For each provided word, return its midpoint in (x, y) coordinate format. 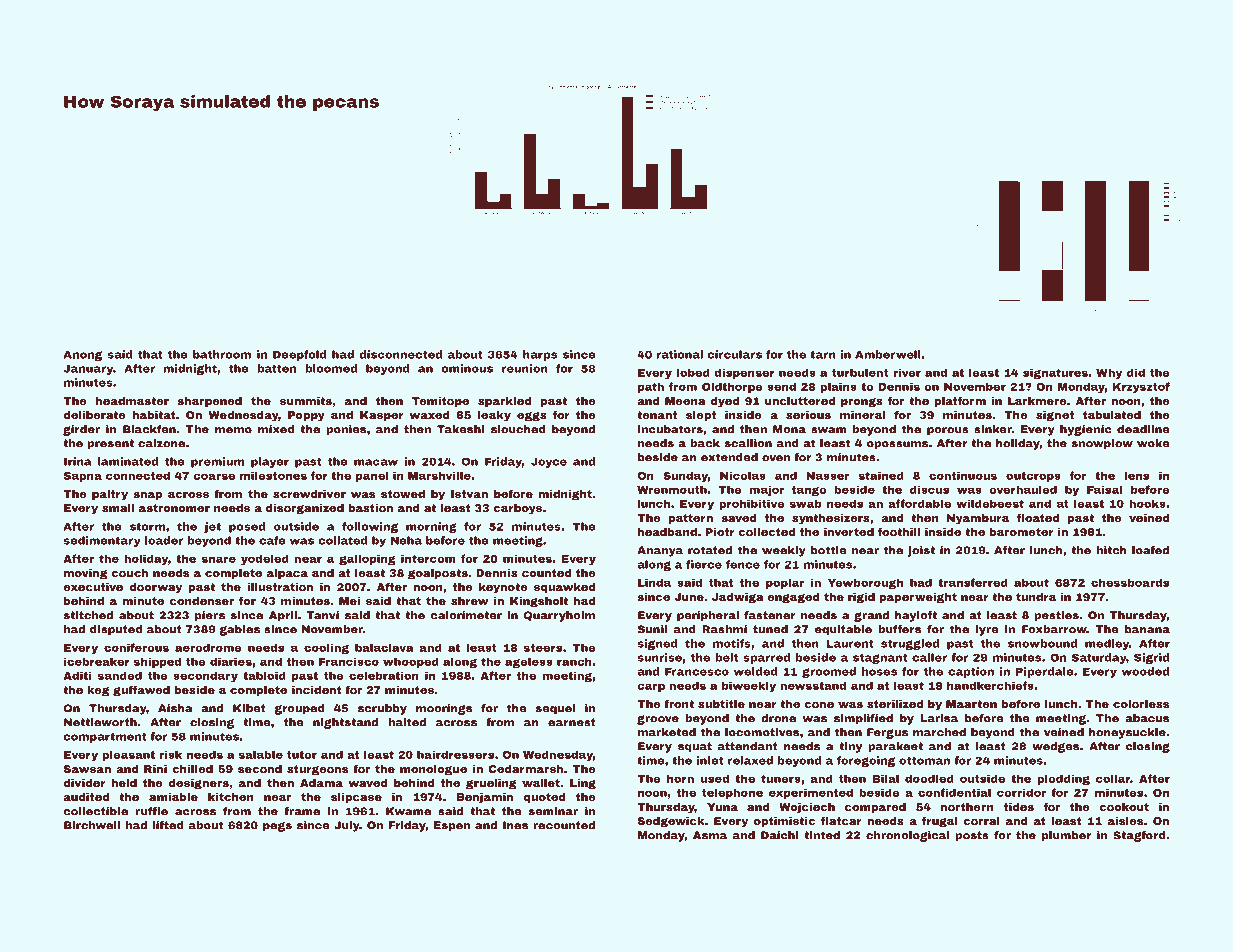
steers (543, 648)
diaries (231, 661)
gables (239, 630)
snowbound (1042, 643)
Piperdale (1045, 672)
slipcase (356, 798)
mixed (276, 429)
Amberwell (888, 354)
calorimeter (466, 615)
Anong (82, 355)
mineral (862, 415)
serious (808, 415)
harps (540, 355)
